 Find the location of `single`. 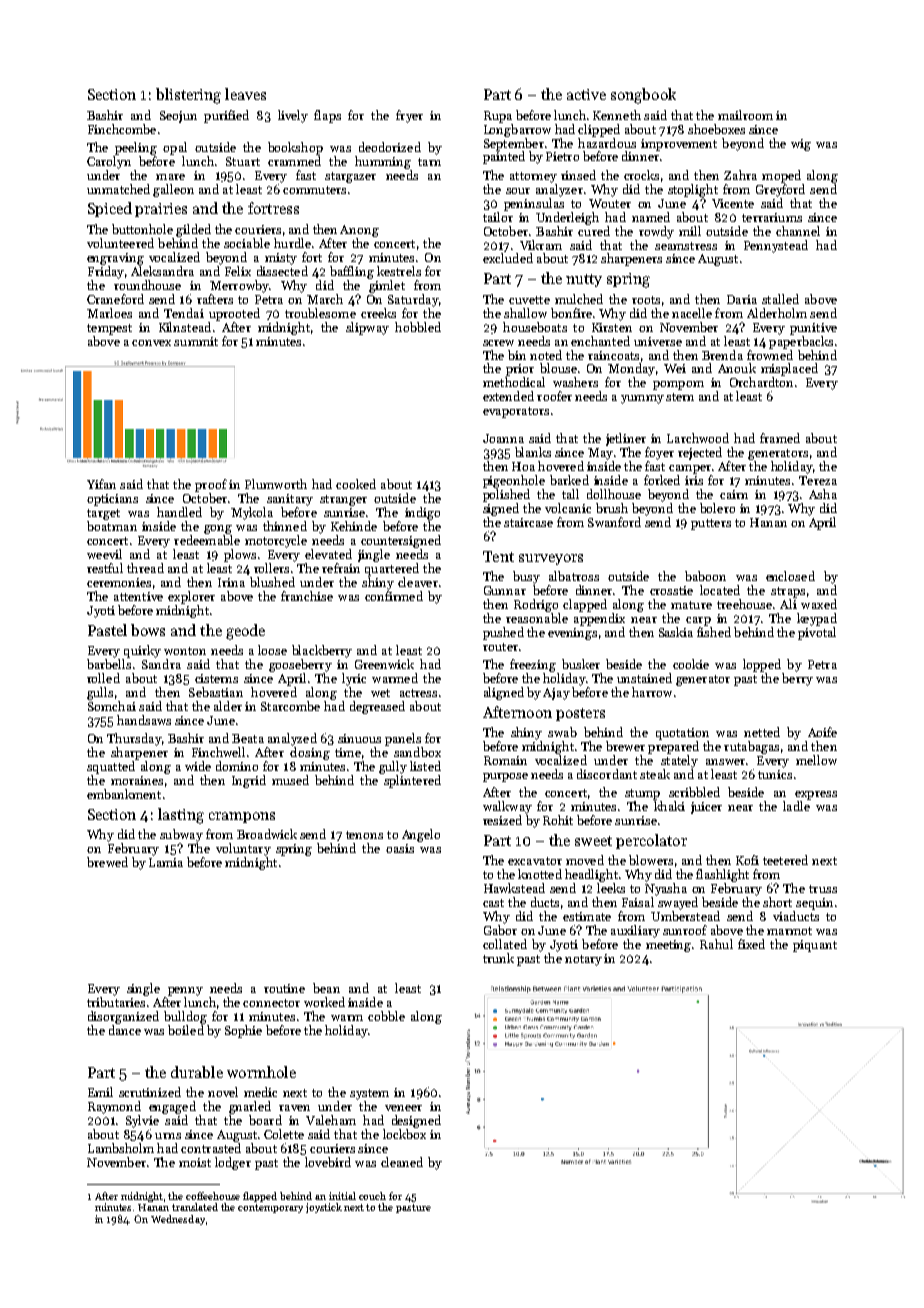

single is located at coordinates (143, 989).
